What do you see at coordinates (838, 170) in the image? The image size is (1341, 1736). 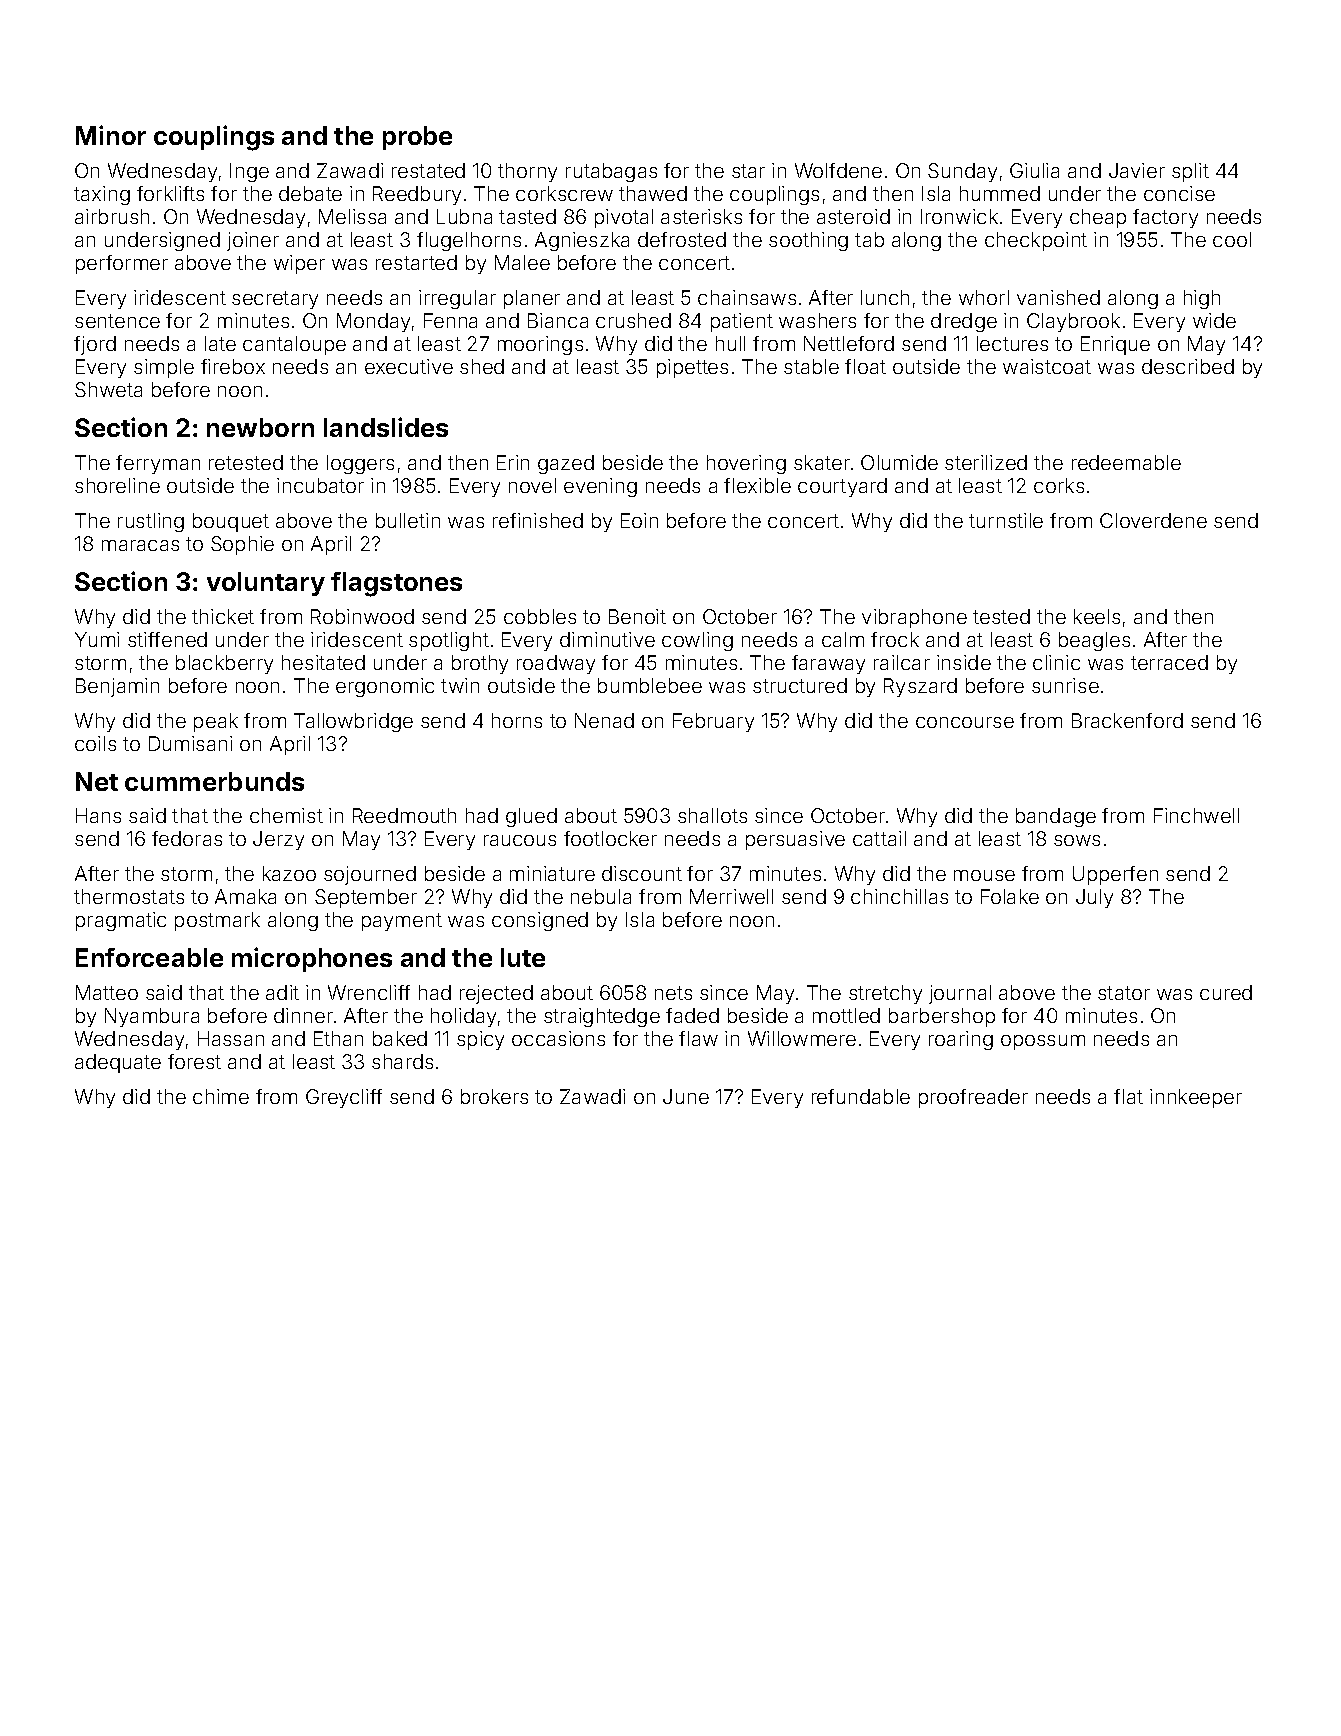 I see `Wolfdene` at bounding box center [838, 170].
